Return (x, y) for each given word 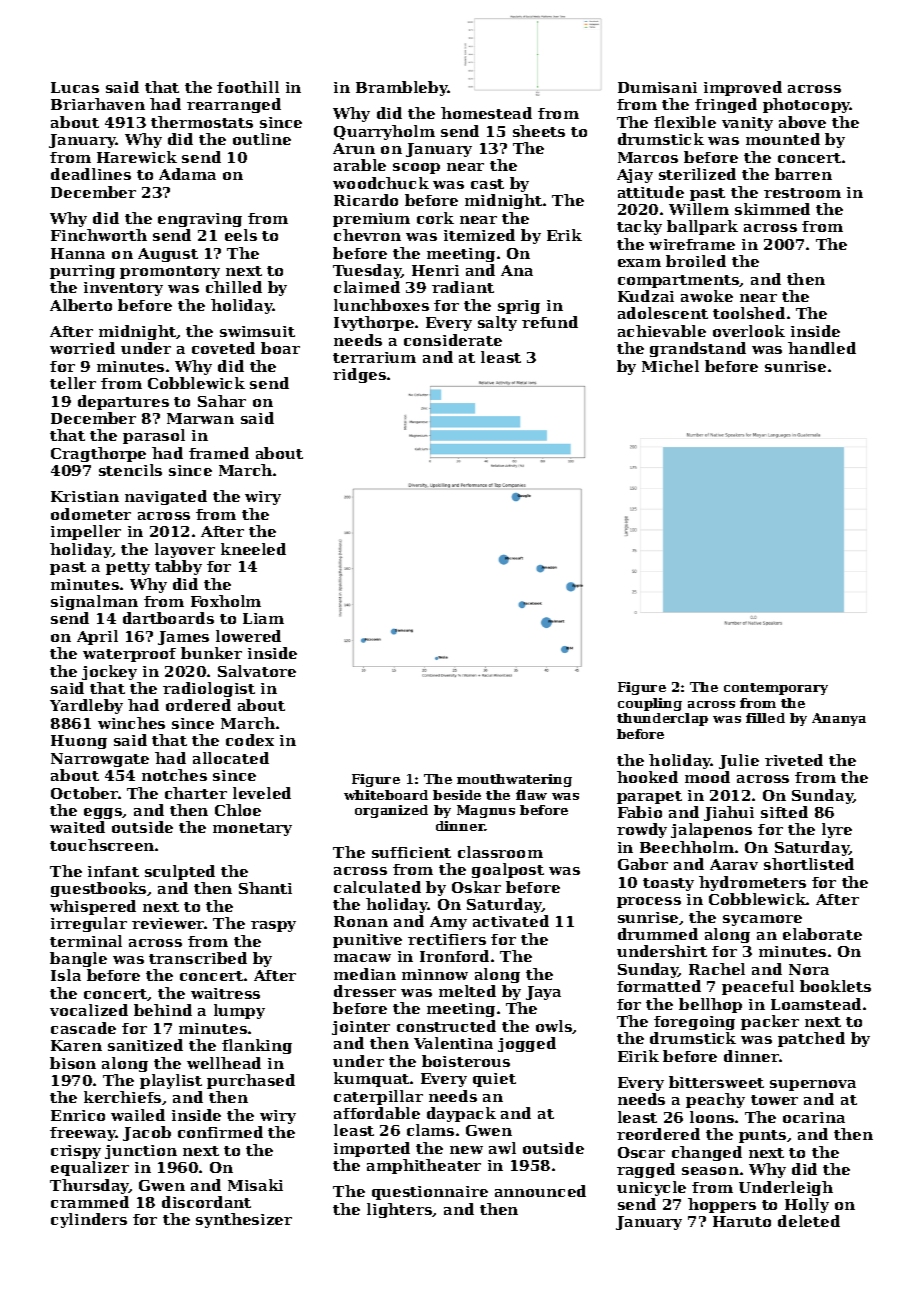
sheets (539, 131)
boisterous (466, 1061)
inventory (123, 289)
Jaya (543, 993)
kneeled (253, 549)
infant (113, 871)
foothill (248, 87)
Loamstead (816, 1004)
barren (803, 174)
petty (128, 568)
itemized (479, 235)
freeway (83, 1134)
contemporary (776, 689)
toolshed (749, 313)
